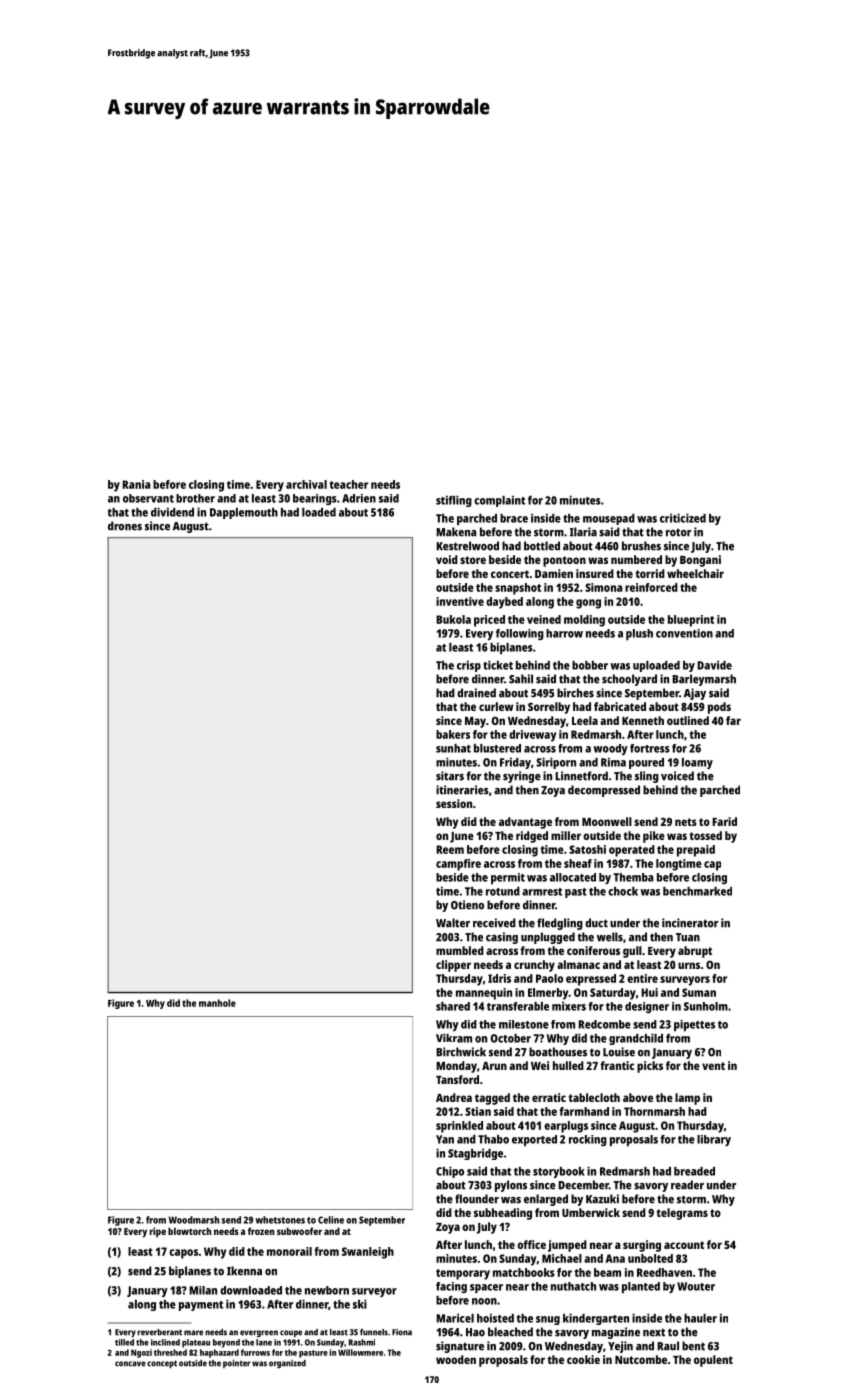 This image has height=1400, width=849. Describe the element at coordinates (244, 1271) in the image. I see `Ikenna` at that location.
